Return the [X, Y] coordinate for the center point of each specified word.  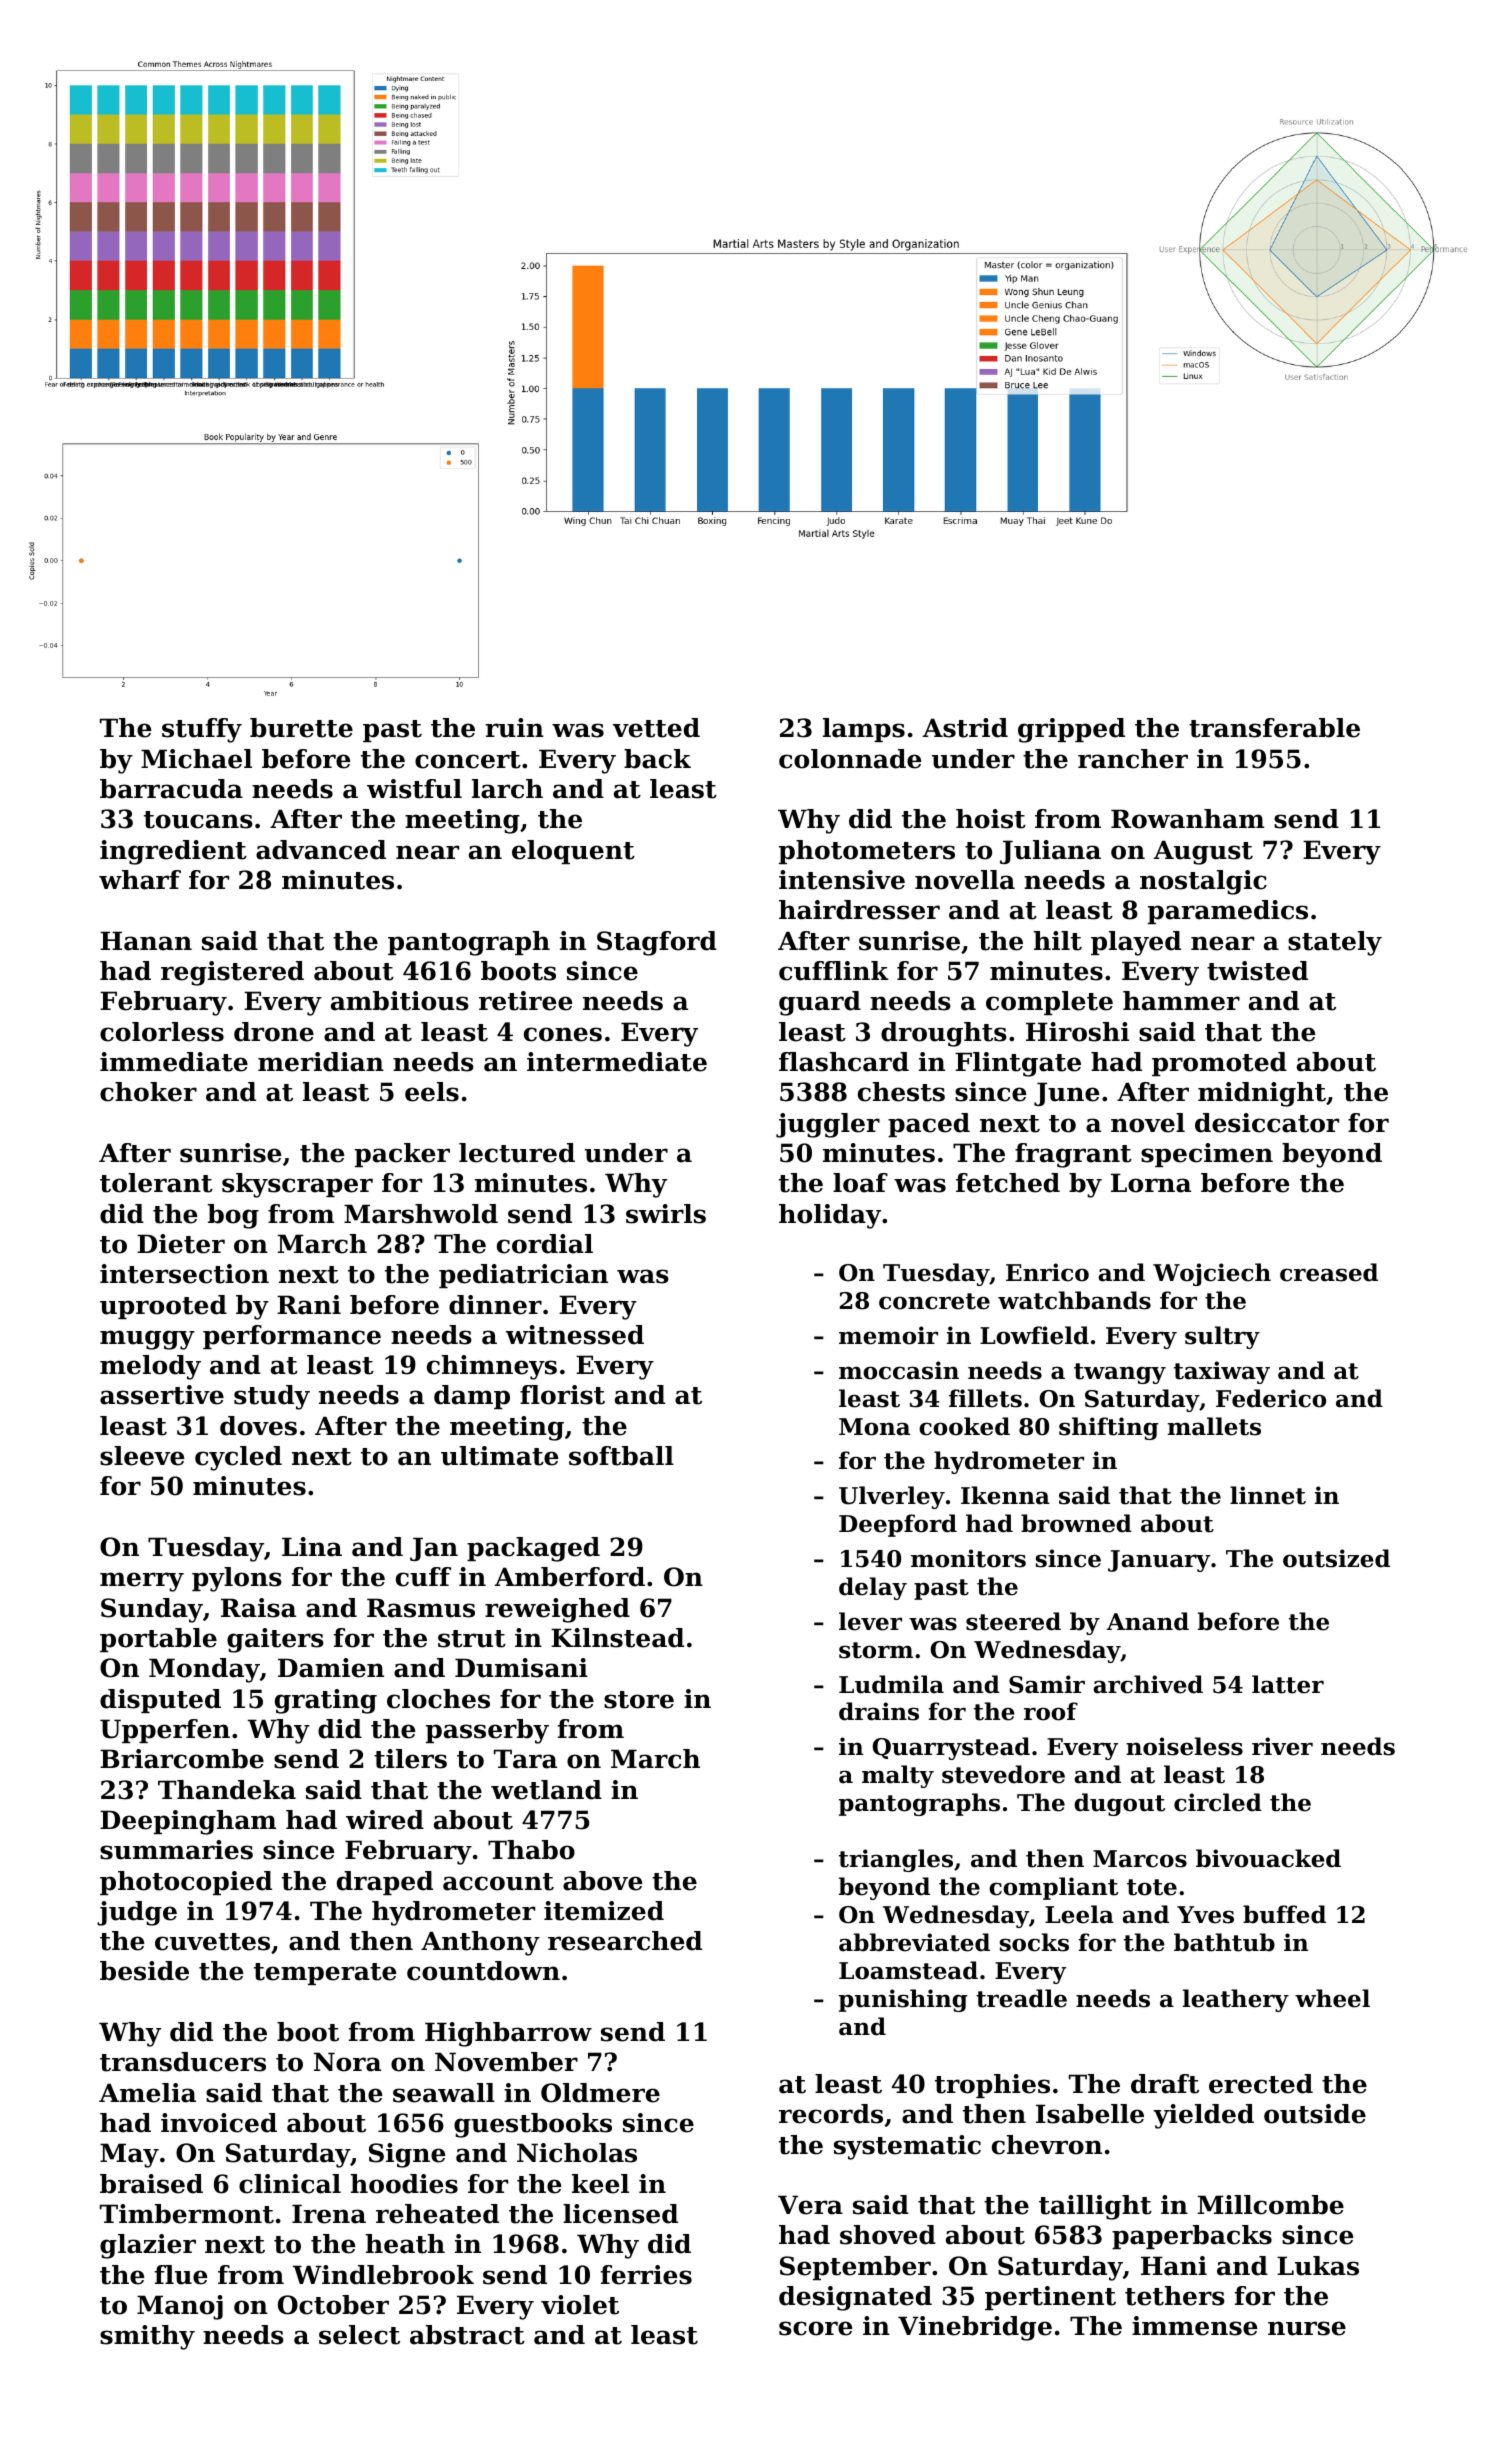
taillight [1095, 2207]
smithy [147, 2337]
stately [1335, 943]
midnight [1262, 1094]
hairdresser [859, 910]
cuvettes [212, 1942]
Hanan [146, 941]
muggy [147, 1340]
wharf [140, 880]
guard [820, 1003]
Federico [1271, 1398]
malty [898, 1776]
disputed [160, 1701]
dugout [1119, 1804]
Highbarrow [508, 2034]
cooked [964, 1426]
